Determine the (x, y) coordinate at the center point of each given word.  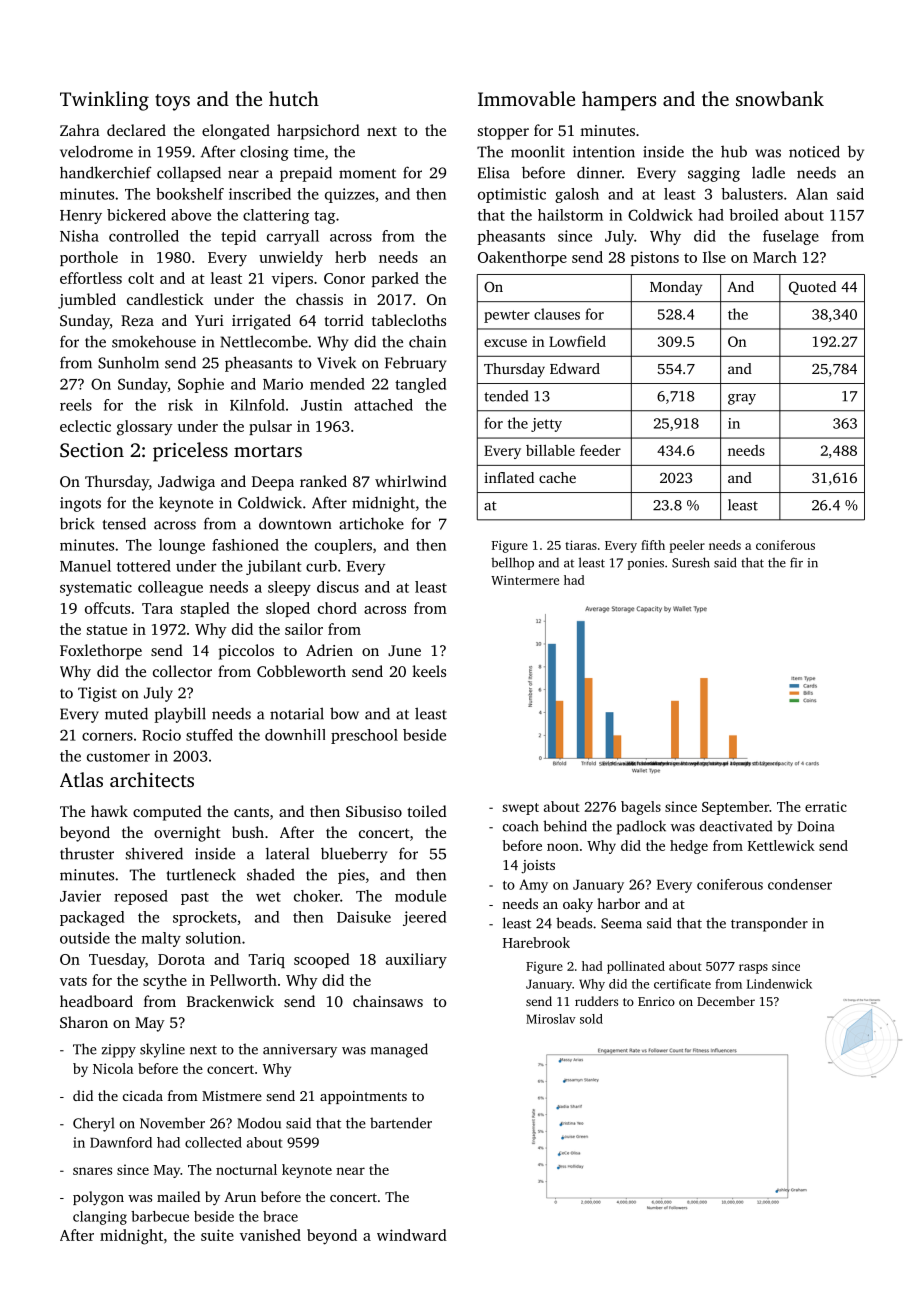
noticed (814, 151)
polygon (98, 1198)
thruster (87, 854)
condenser (800, 884)
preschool (364, 736)
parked (395, 279)
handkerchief (106, 172)
